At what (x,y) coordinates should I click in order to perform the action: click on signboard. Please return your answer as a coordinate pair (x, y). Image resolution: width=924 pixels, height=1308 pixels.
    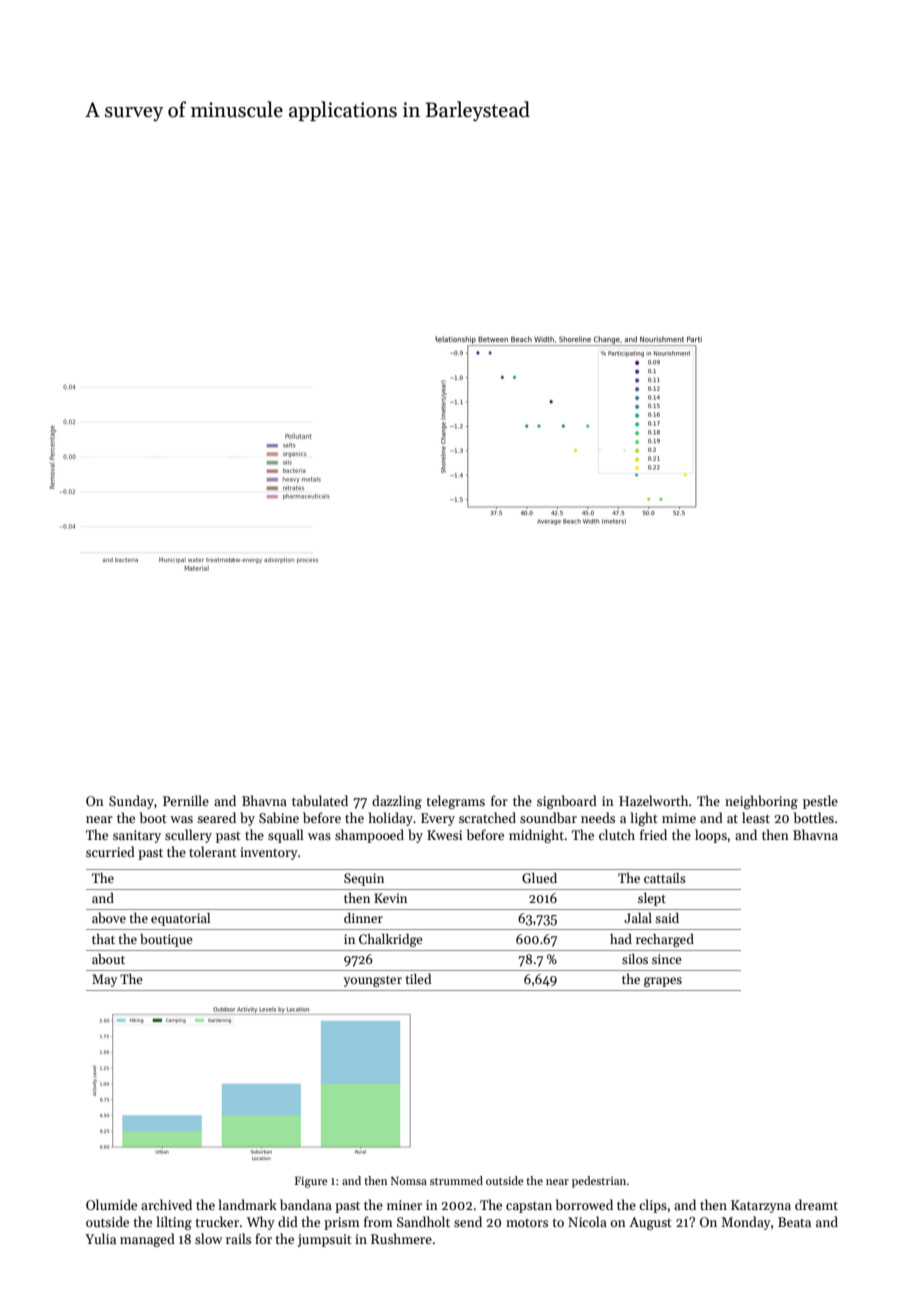
    Looking at the image, I should click on (567, 802).
